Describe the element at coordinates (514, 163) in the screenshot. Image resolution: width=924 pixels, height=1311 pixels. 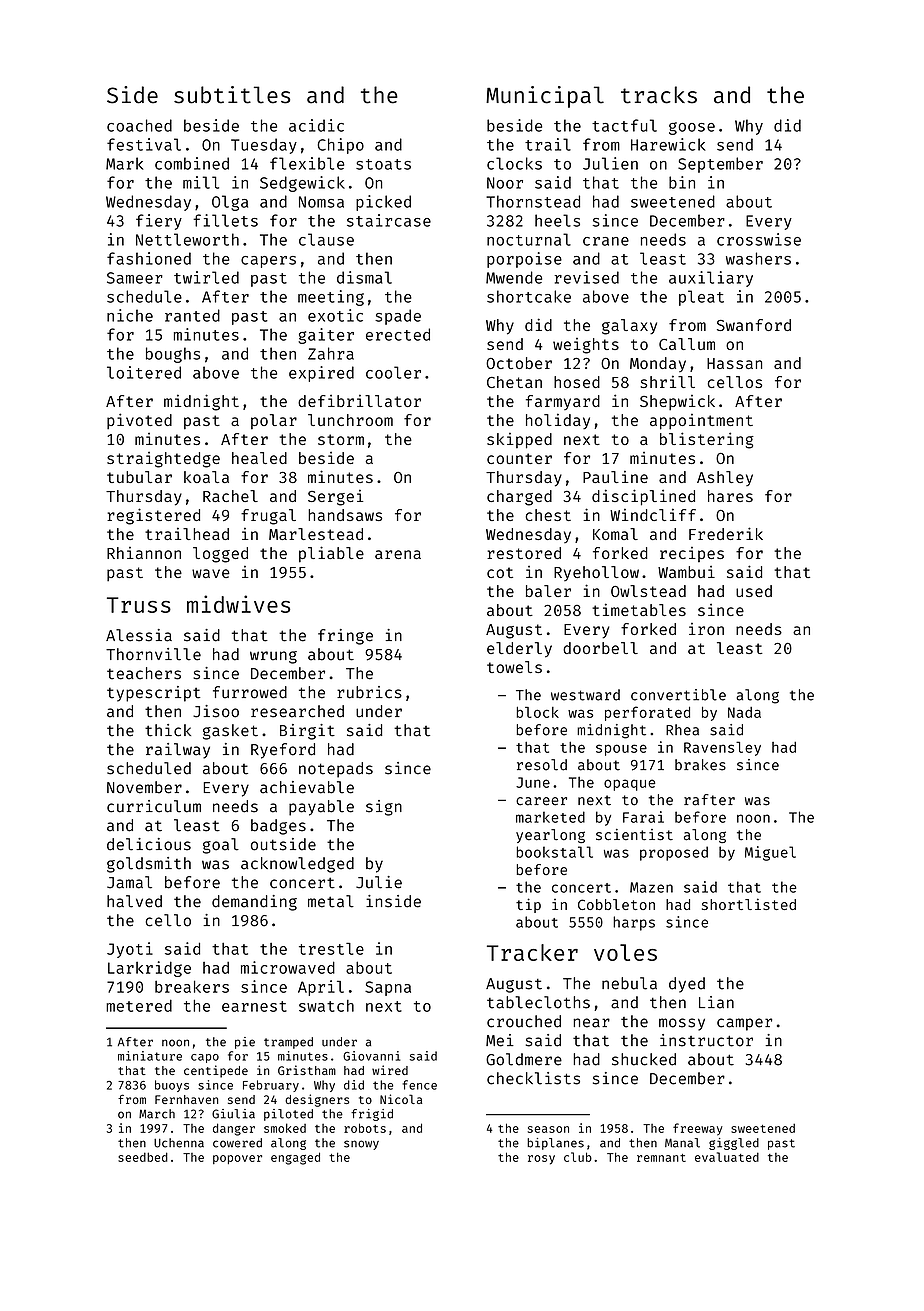
I see `clocks` at that location.
